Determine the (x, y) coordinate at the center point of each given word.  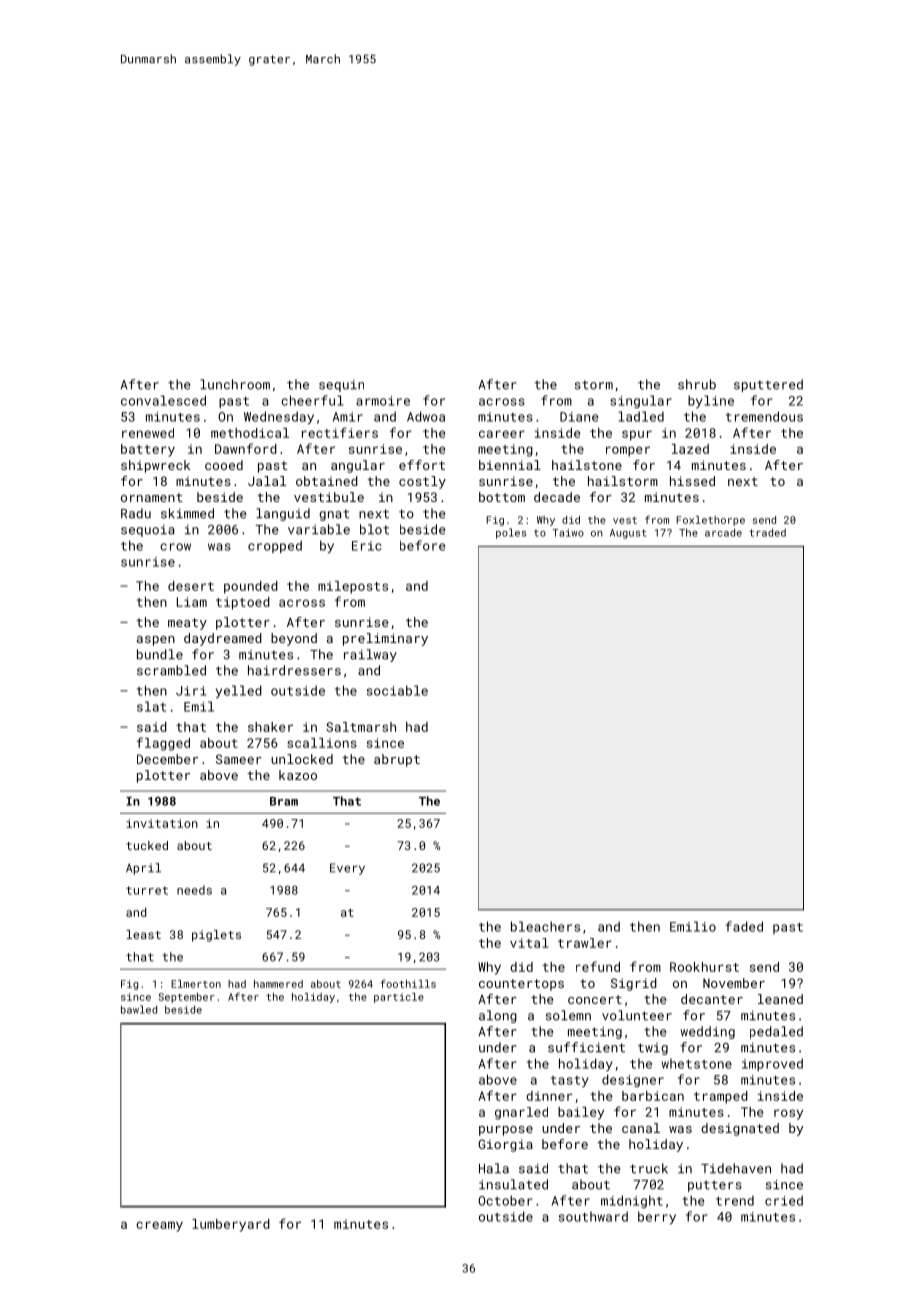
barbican (653, 1096)
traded (767, 532)
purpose (506, 1131)
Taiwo (568, 533)
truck (649, 1168)
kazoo (298, 775)
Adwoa (426, 416)
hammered (278, 984)
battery (148, 450)
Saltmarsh (361, 727)
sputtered (768, 385)
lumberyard (231, 1225)
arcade (723, 532)
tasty (570, 1081)
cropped (275, 546)
